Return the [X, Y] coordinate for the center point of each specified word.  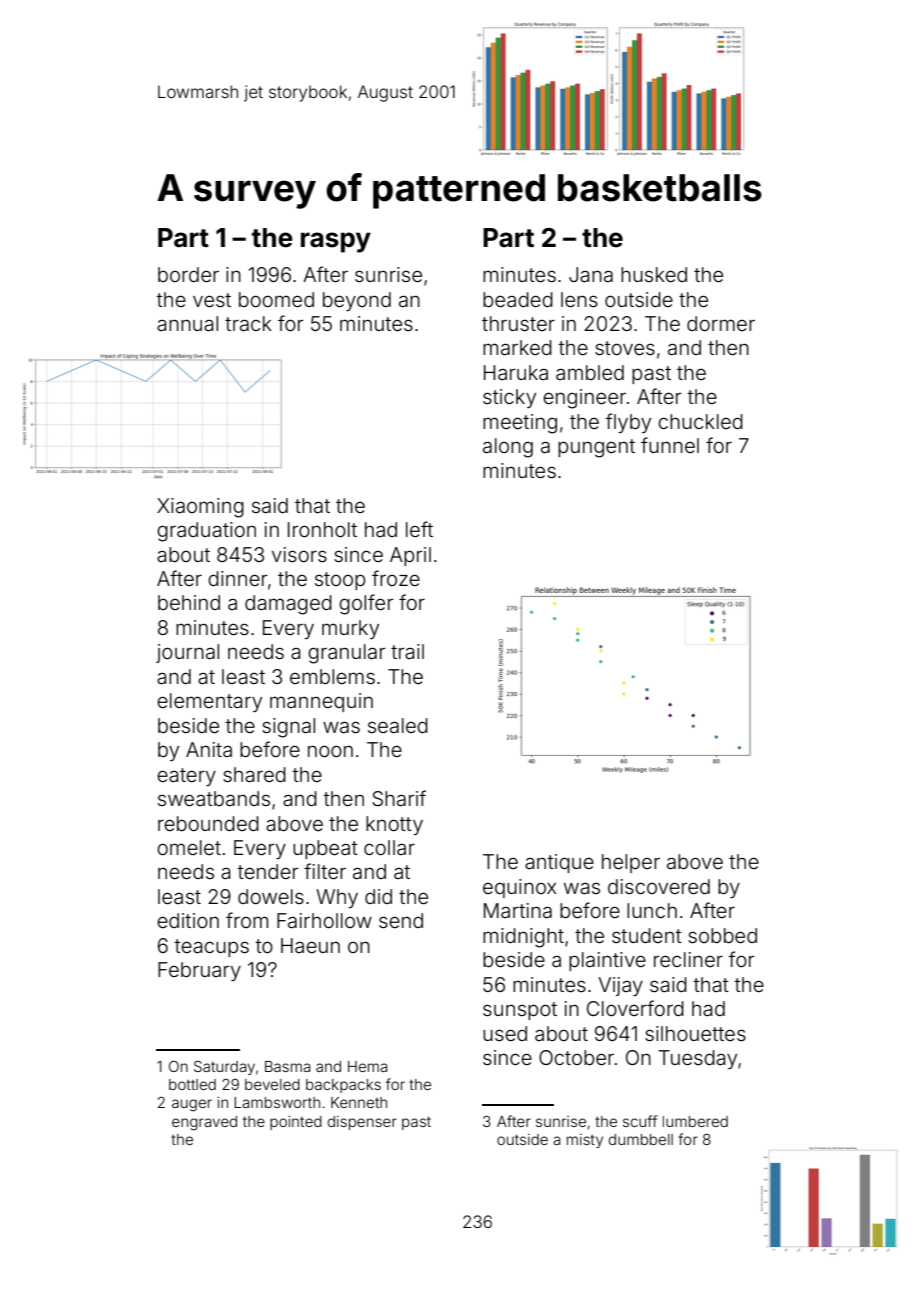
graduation [206, 532]
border [188, 274]
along [508, 448]
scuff [640, 1121]
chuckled [700, 421]
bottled [192, 1084]
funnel [670, 445]
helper [631, 863]
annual [187, 323]
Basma [287, 1066]
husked [654, 274]
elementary [209, 702]
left [419, 529]
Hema [367, 1066]
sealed [398, 725]
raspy [336, 242]
